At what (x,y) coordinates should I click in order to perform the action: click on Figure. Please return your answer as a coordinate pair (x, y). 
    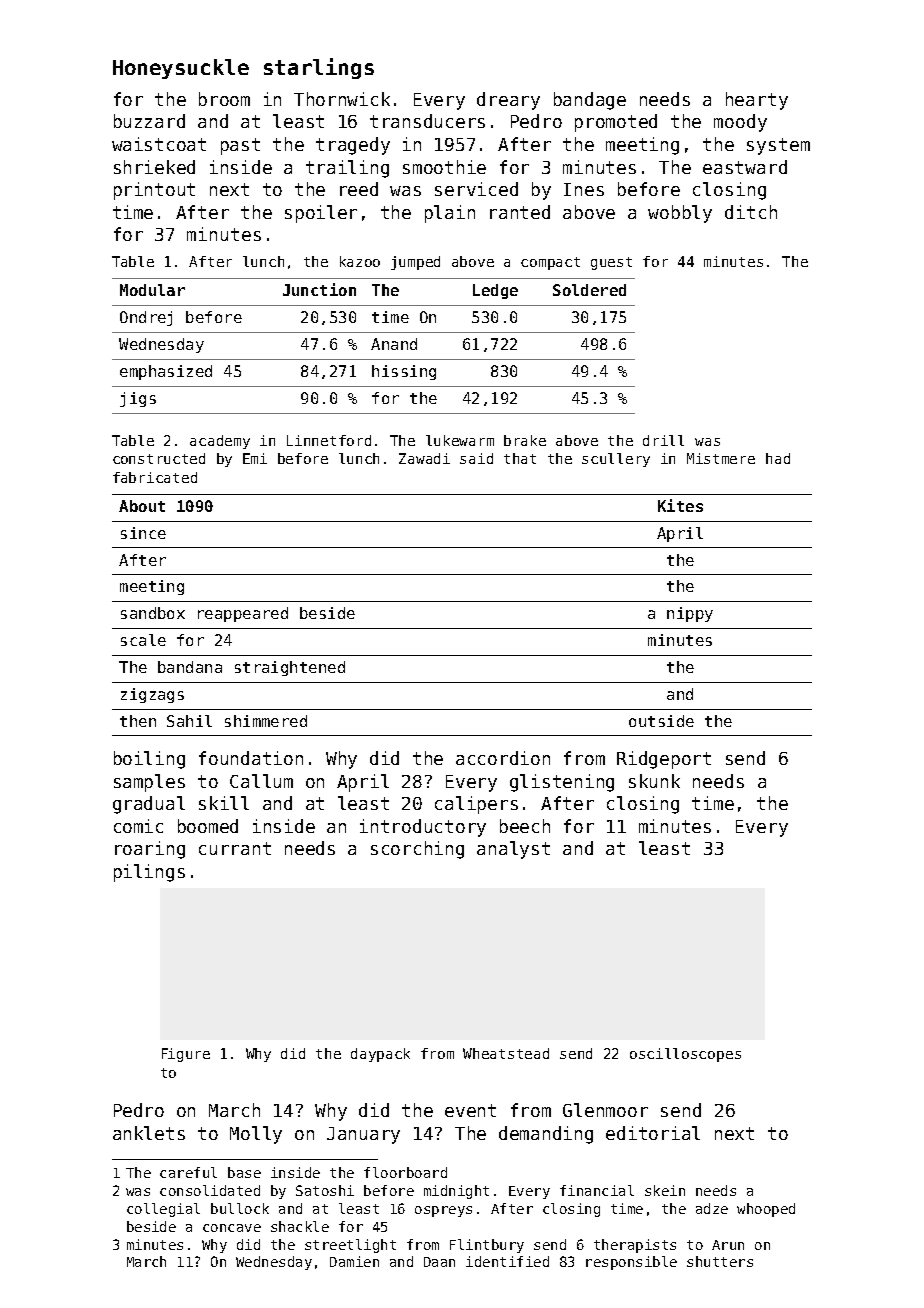
    Looking at the image, I should click on (186, 1055).
